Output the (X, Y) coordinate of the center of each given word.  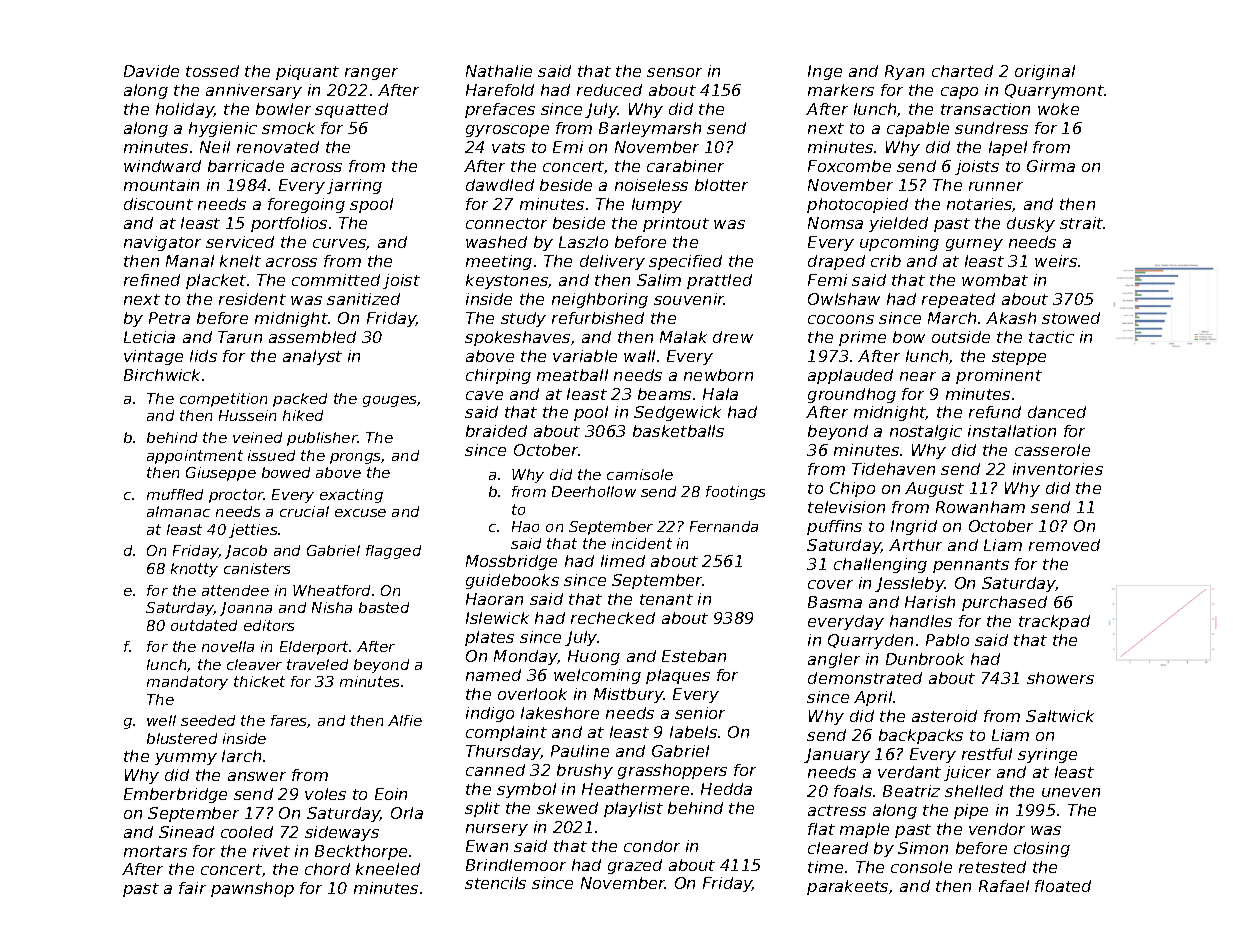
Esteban (694, 656)
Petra (169, 318)
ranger (371, 74)
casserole (1052, 450)
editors (269, 625)
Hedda (726, 789)
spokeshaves (517, 338)
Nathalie (499, 71)
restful (987, 754)
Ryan (904, 72)
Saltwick (1060, 716)
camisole (640, 474)
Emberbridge (175, 795)
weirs (1056, 261)
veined (257, 437)
